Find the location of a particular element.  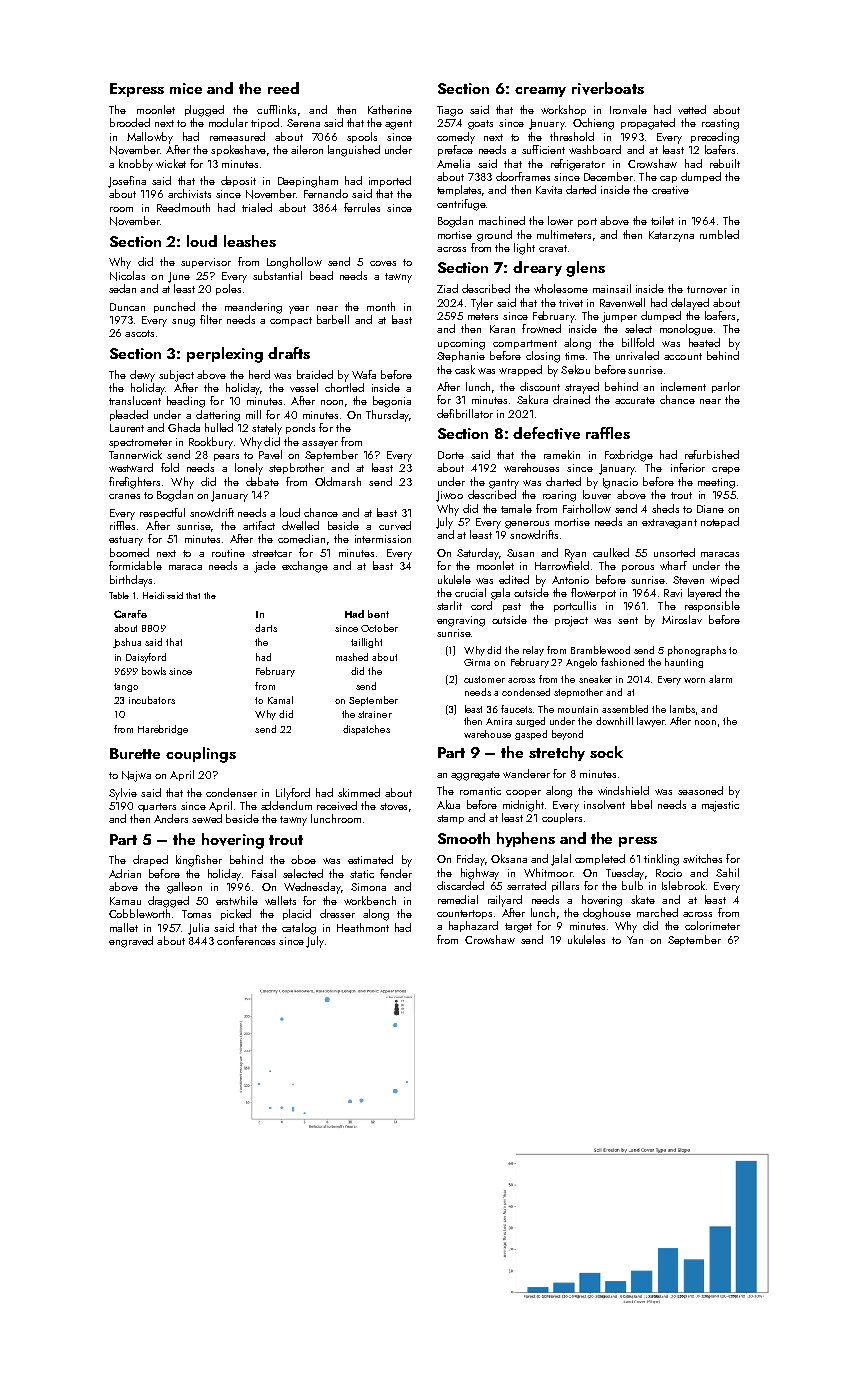

majestic is located at coordinates (720, 806).
